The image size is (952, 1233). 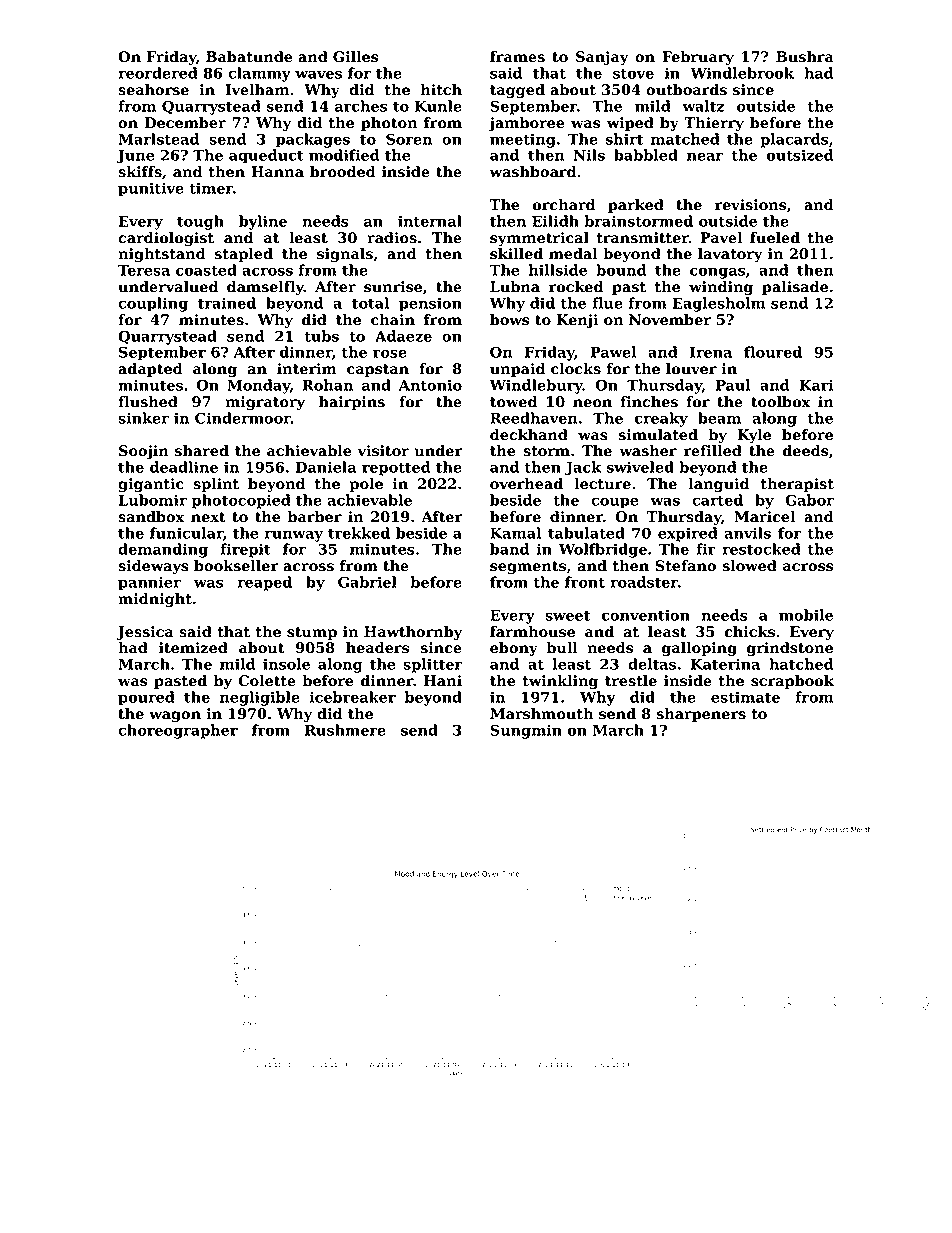 What do you see at coordinates (355, 57) in the screenshot?
I see `Gilles` at bounding box center [355, 57].
